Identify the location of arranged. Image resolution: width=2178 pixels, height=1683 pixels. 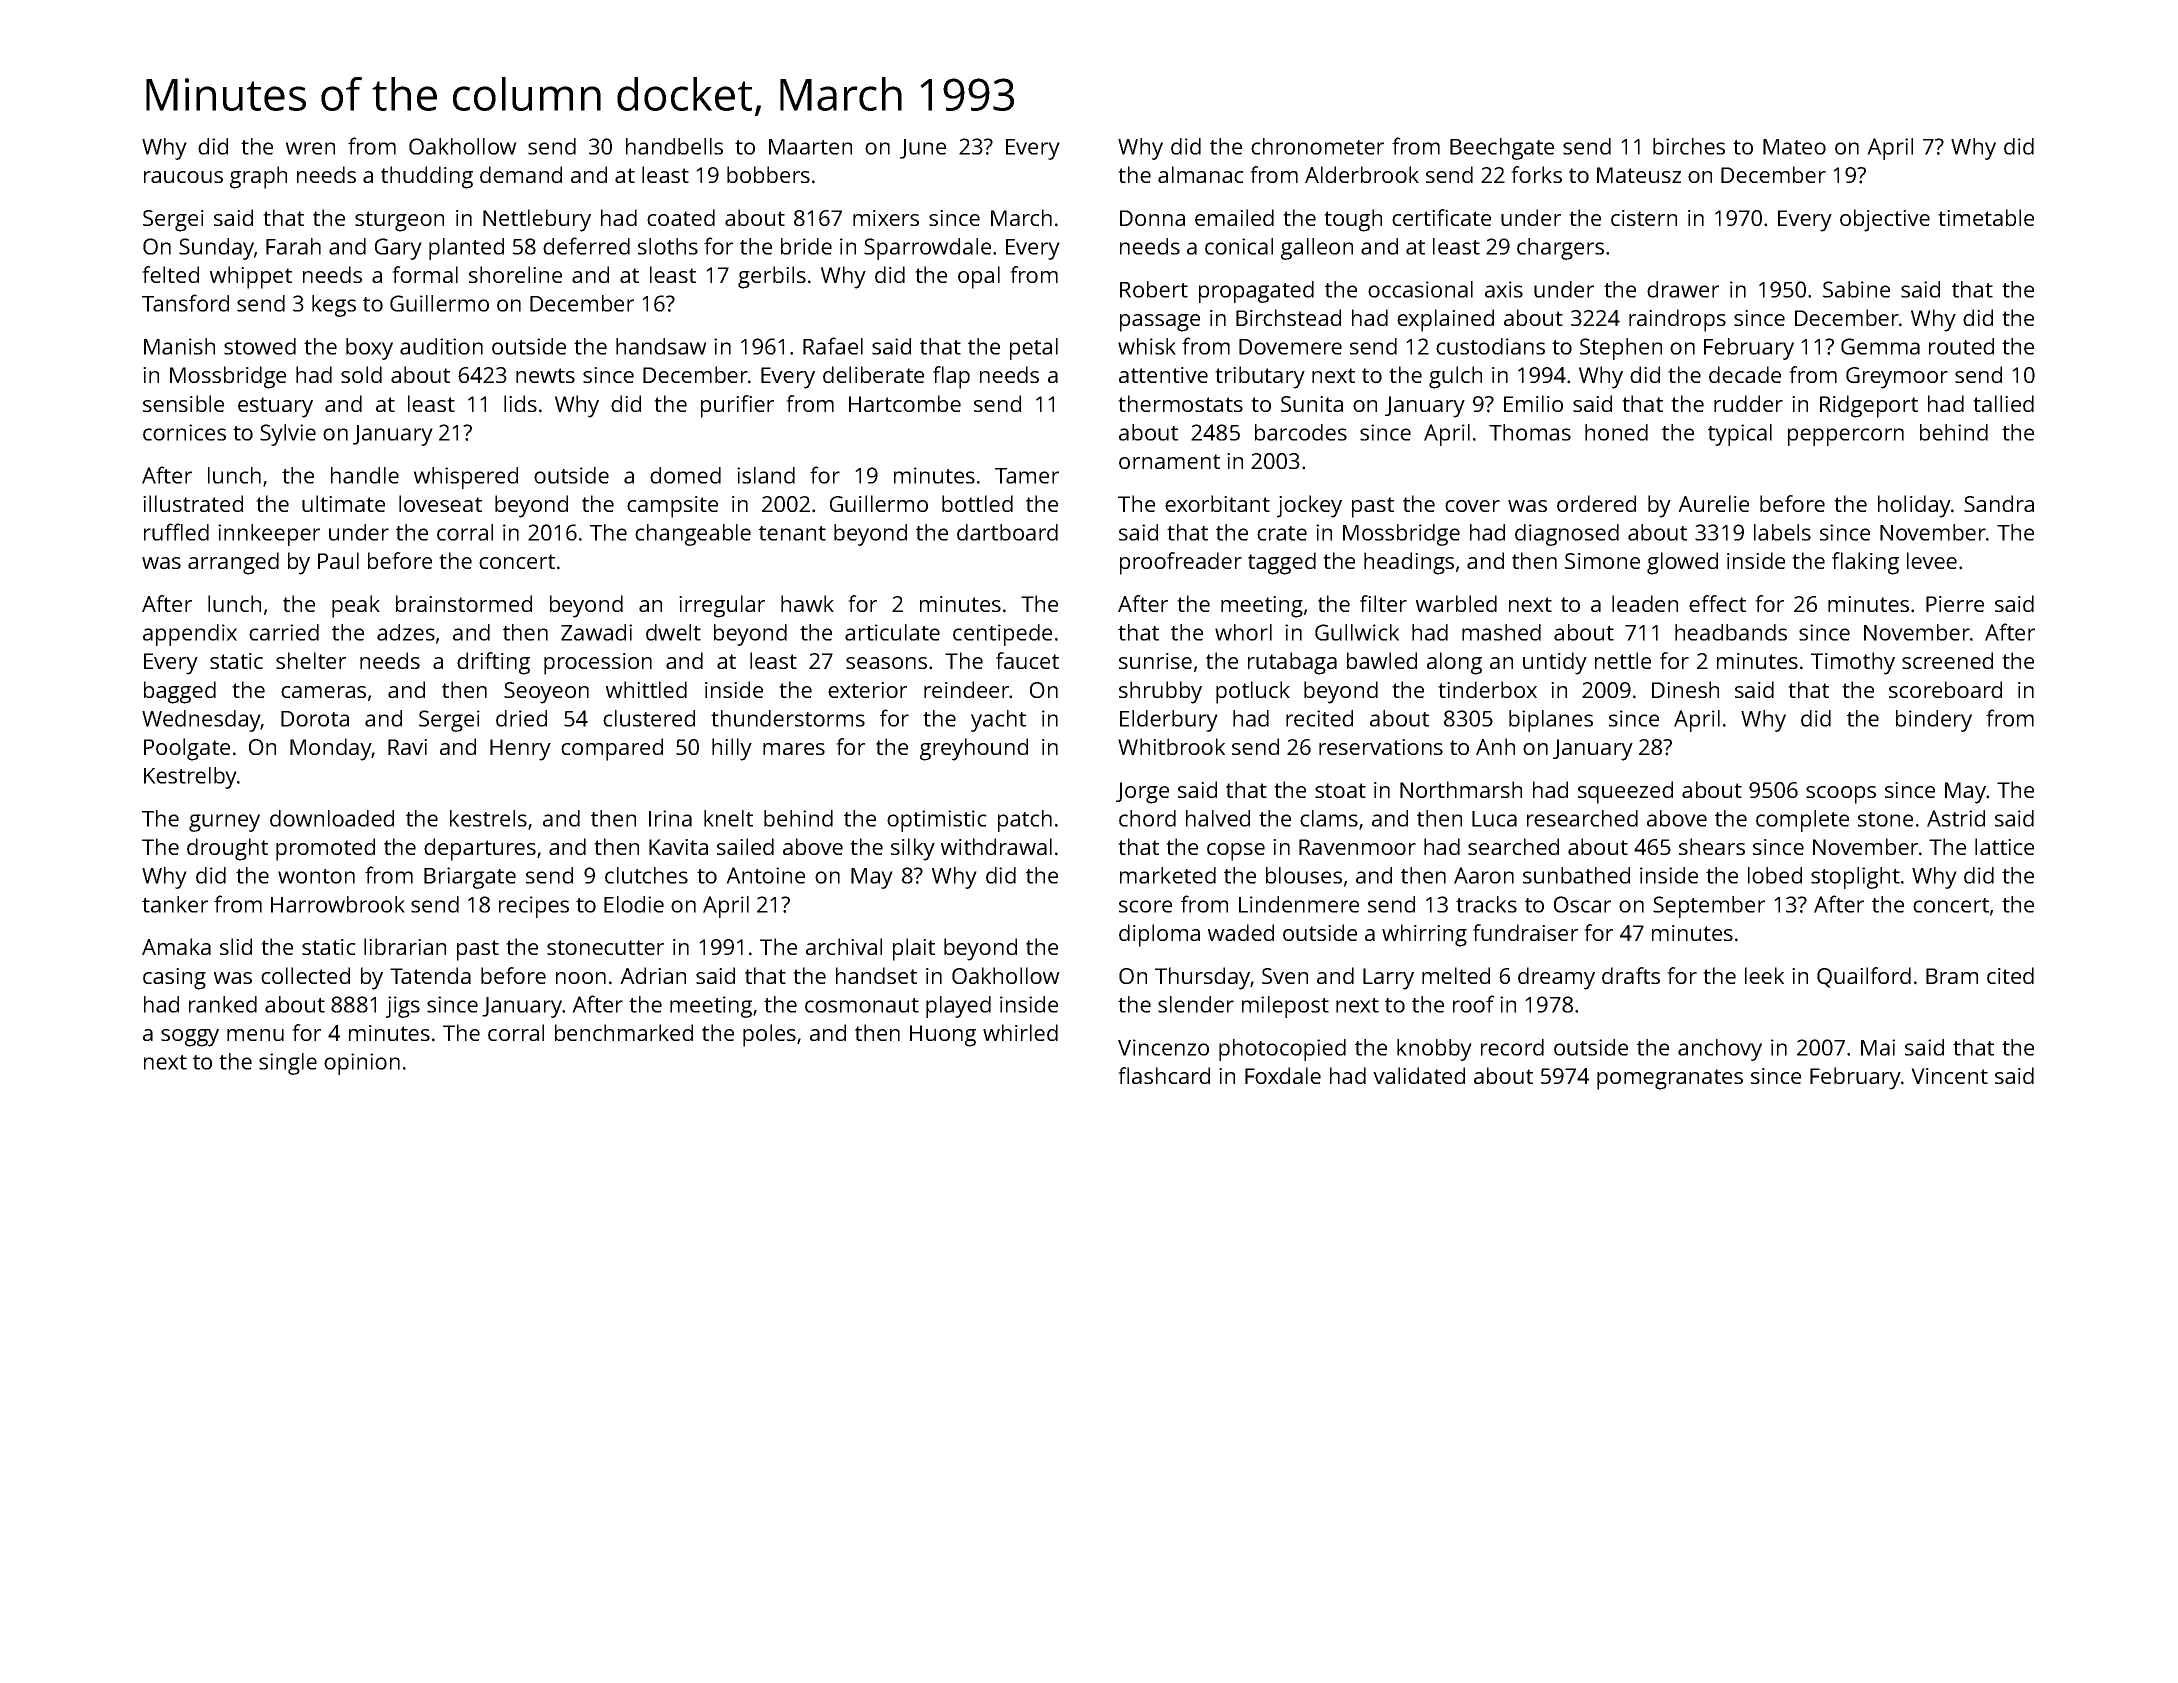
(233, 563).
